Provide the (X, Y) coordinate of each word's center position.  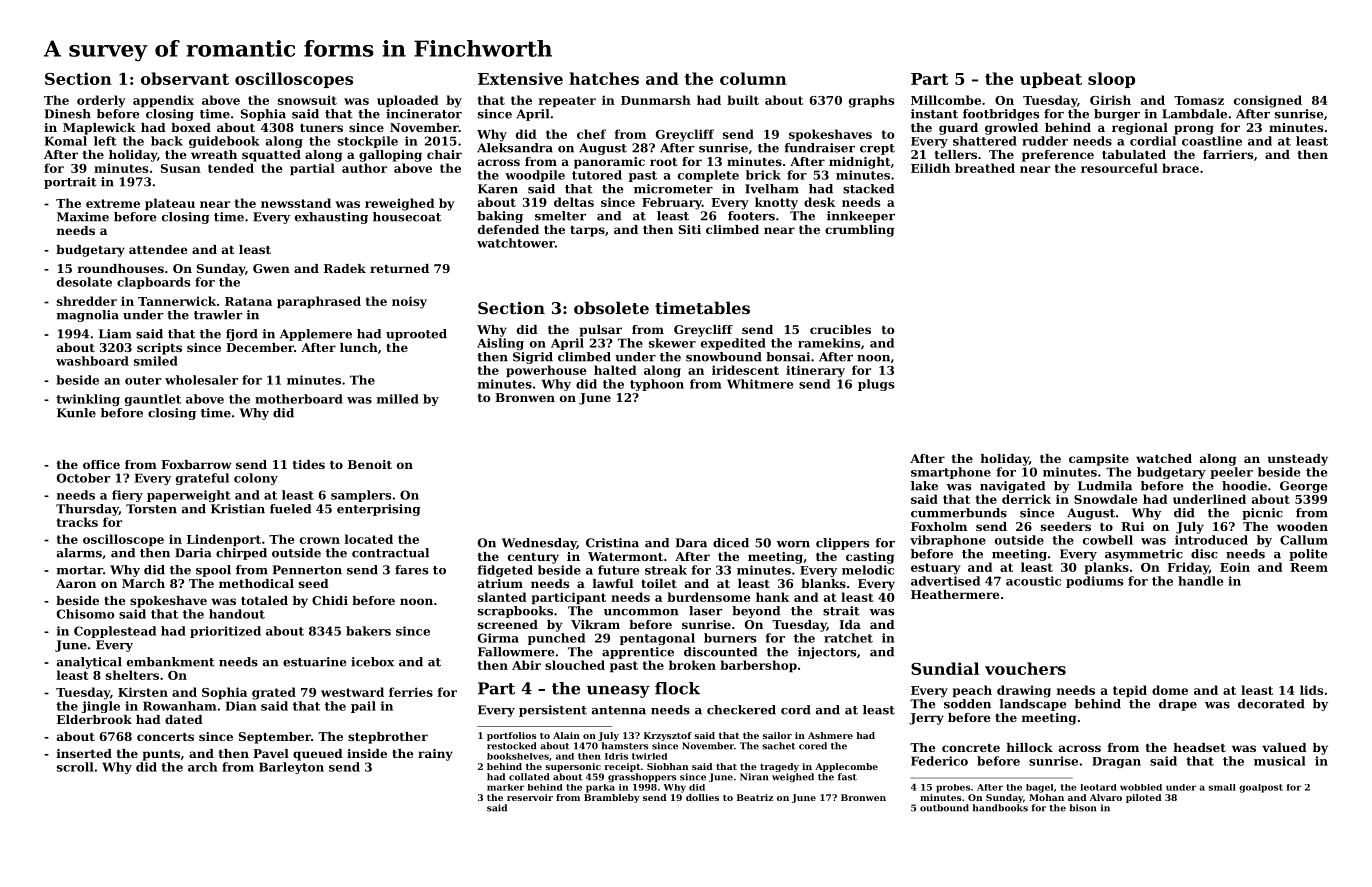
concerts (165, 737)
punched (556, 639)
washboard (92, 361)
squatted (271, 156)
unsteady (1298, 460)
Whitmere (760, 384)
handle (1200, 581)
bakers (368, 631)
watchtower (516, 243)
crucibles (840, 329)
